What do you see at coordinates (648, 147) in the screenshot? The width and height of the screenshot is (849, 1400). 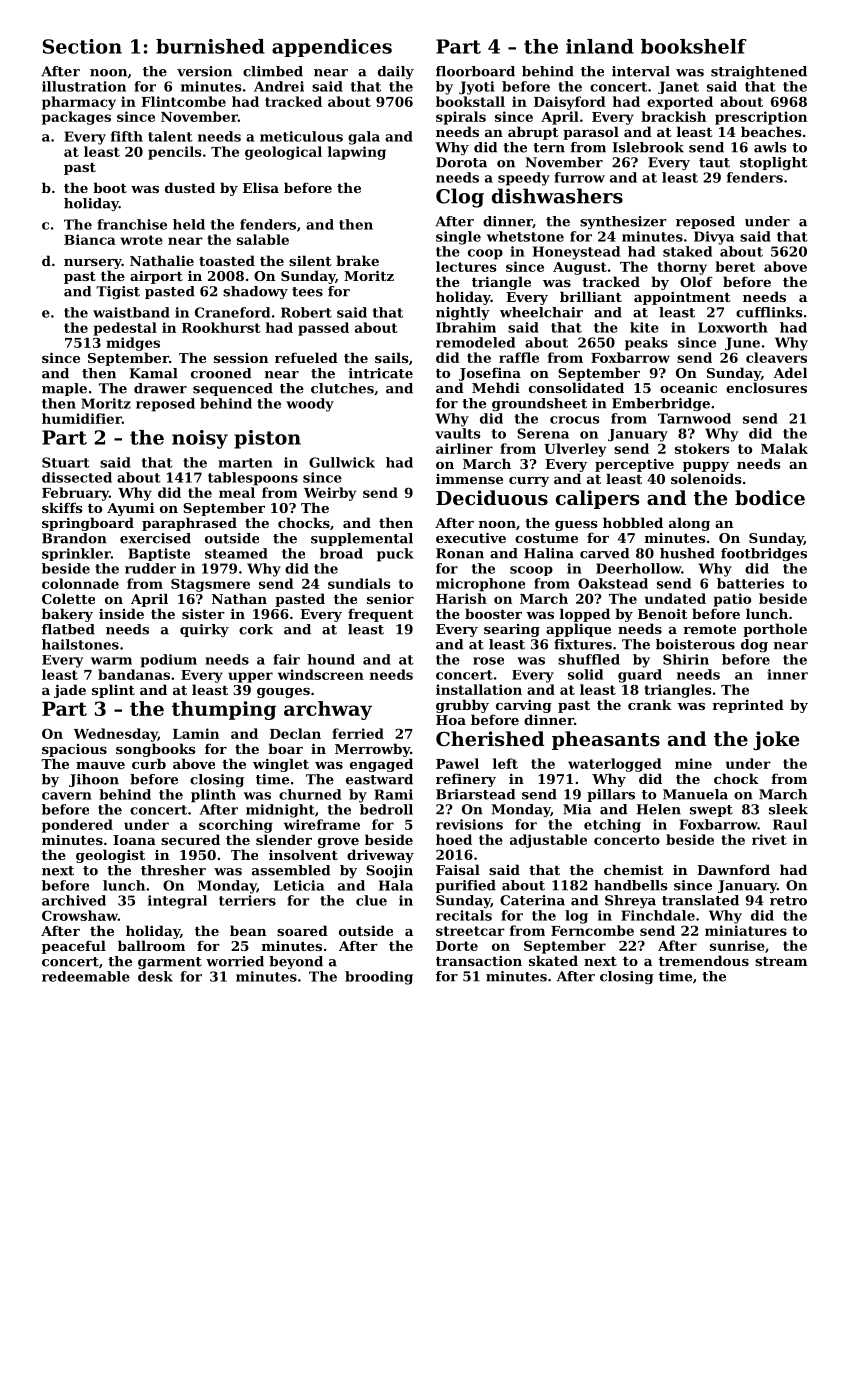 I see `Islebrook` at bounding box center [648, 147].
